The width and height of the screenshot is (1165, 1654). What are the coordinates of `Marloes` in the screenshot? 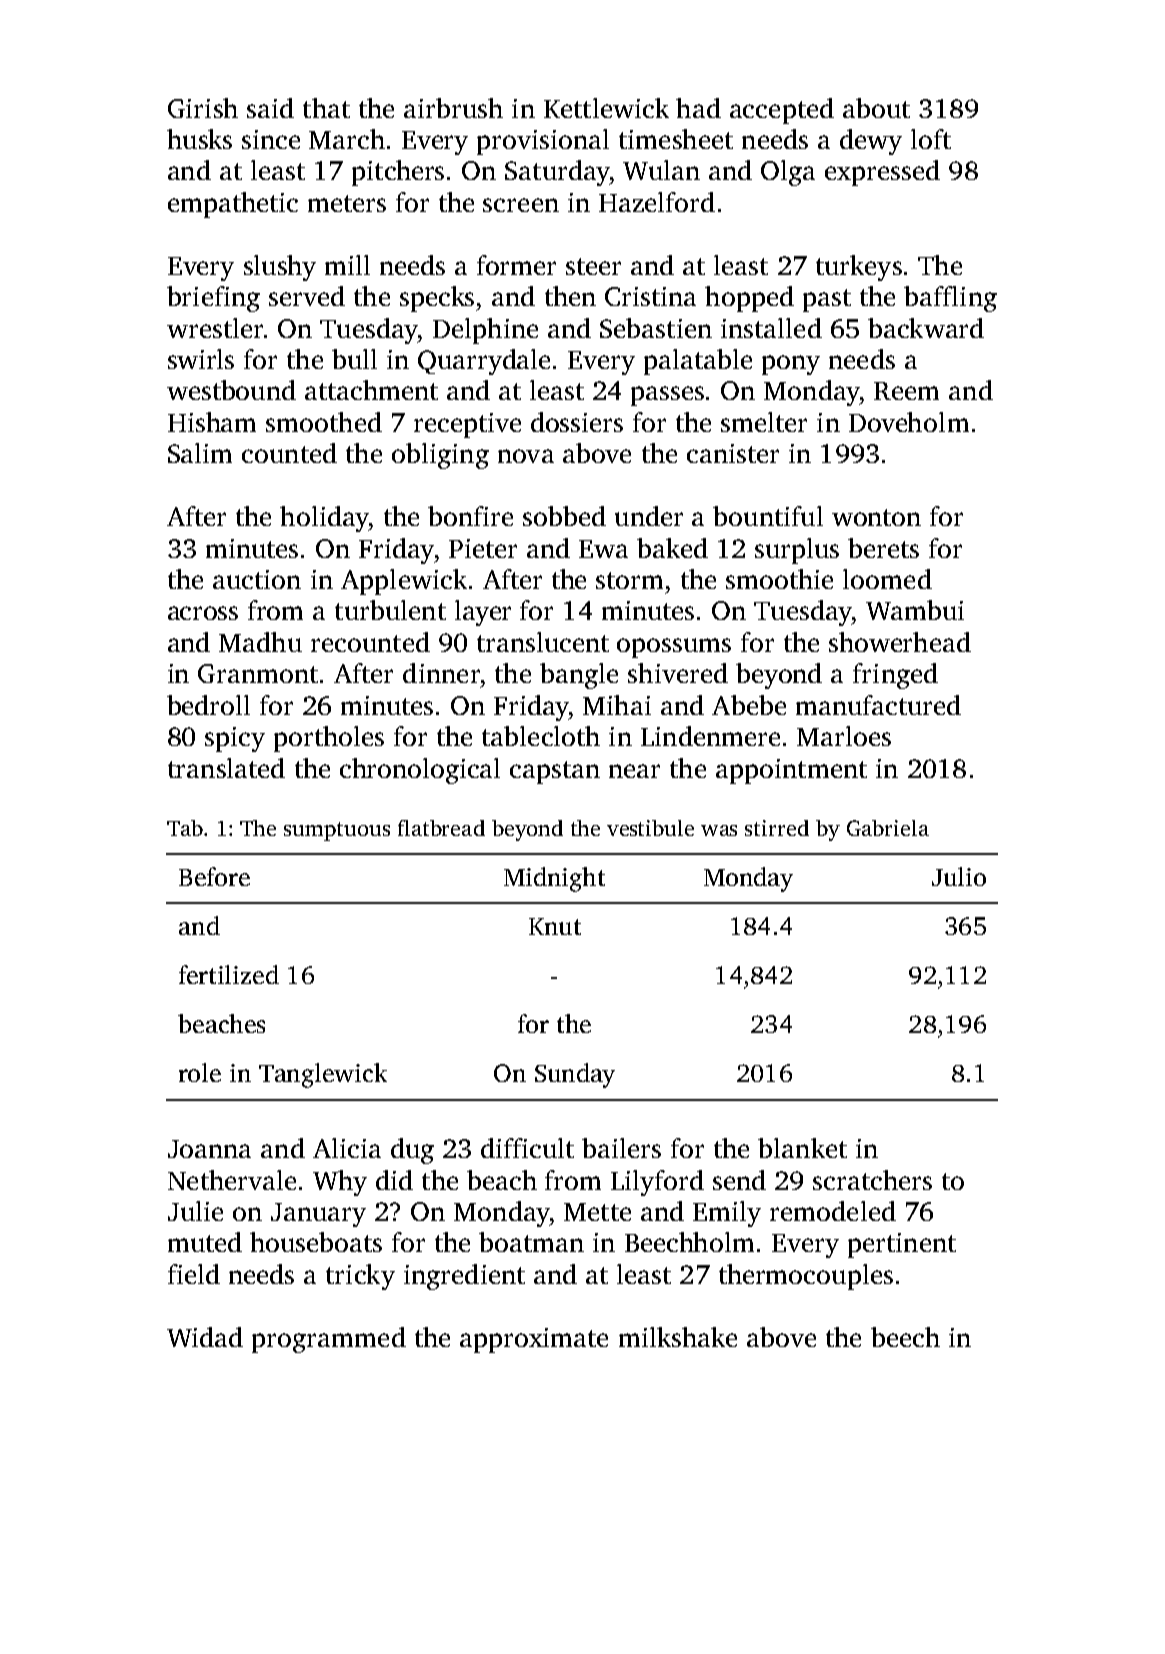 It's located at (844, 736).
